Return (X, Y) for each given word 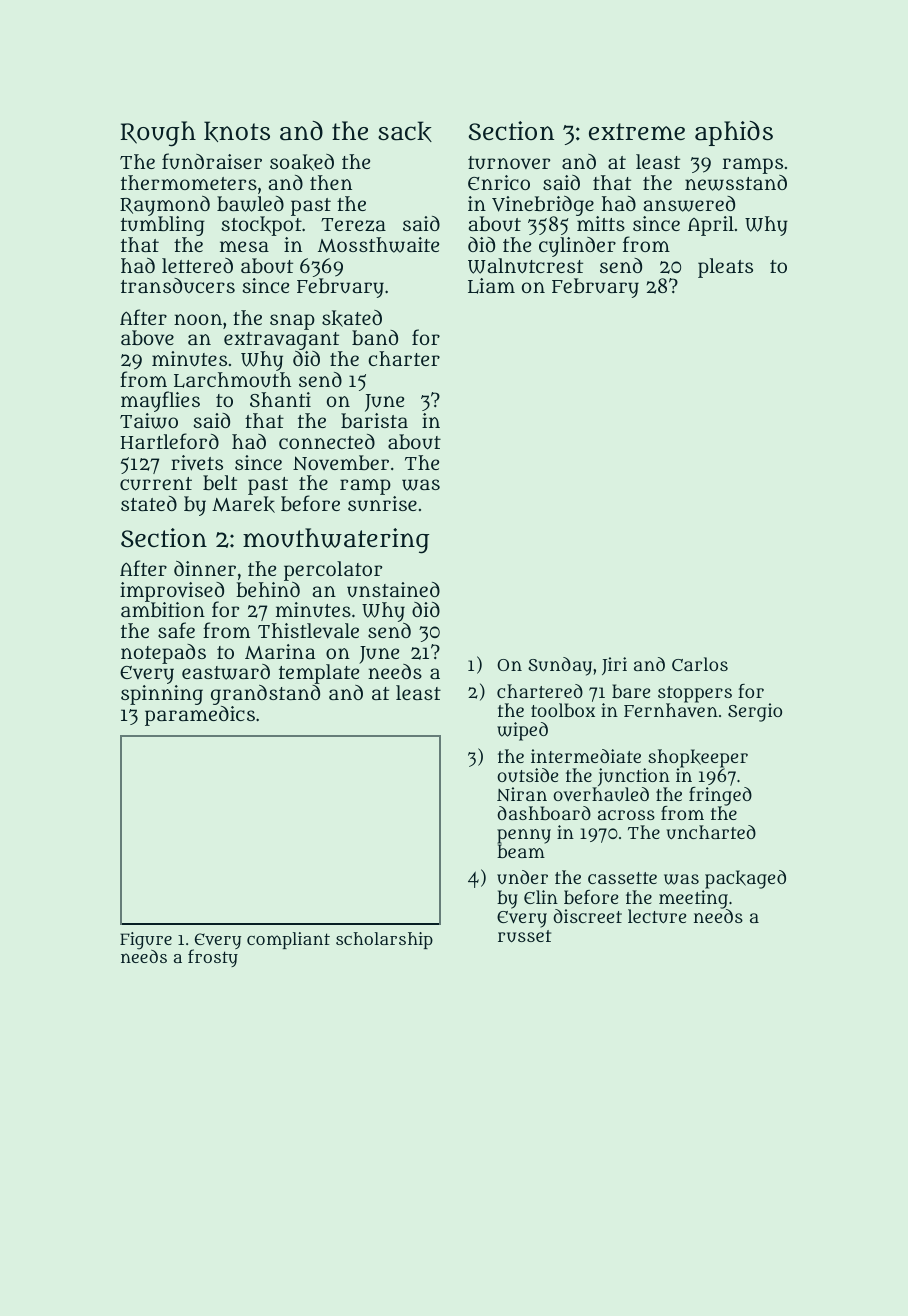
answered (689, 204)
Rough (158, 134)
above (147, 338)
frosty (213, 958)
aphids (734, 133)
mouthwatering (336, 541)
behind (268, 589)
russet (524, 936)
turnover (509, 163)
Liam (491, 286)
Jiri (614, 666)
